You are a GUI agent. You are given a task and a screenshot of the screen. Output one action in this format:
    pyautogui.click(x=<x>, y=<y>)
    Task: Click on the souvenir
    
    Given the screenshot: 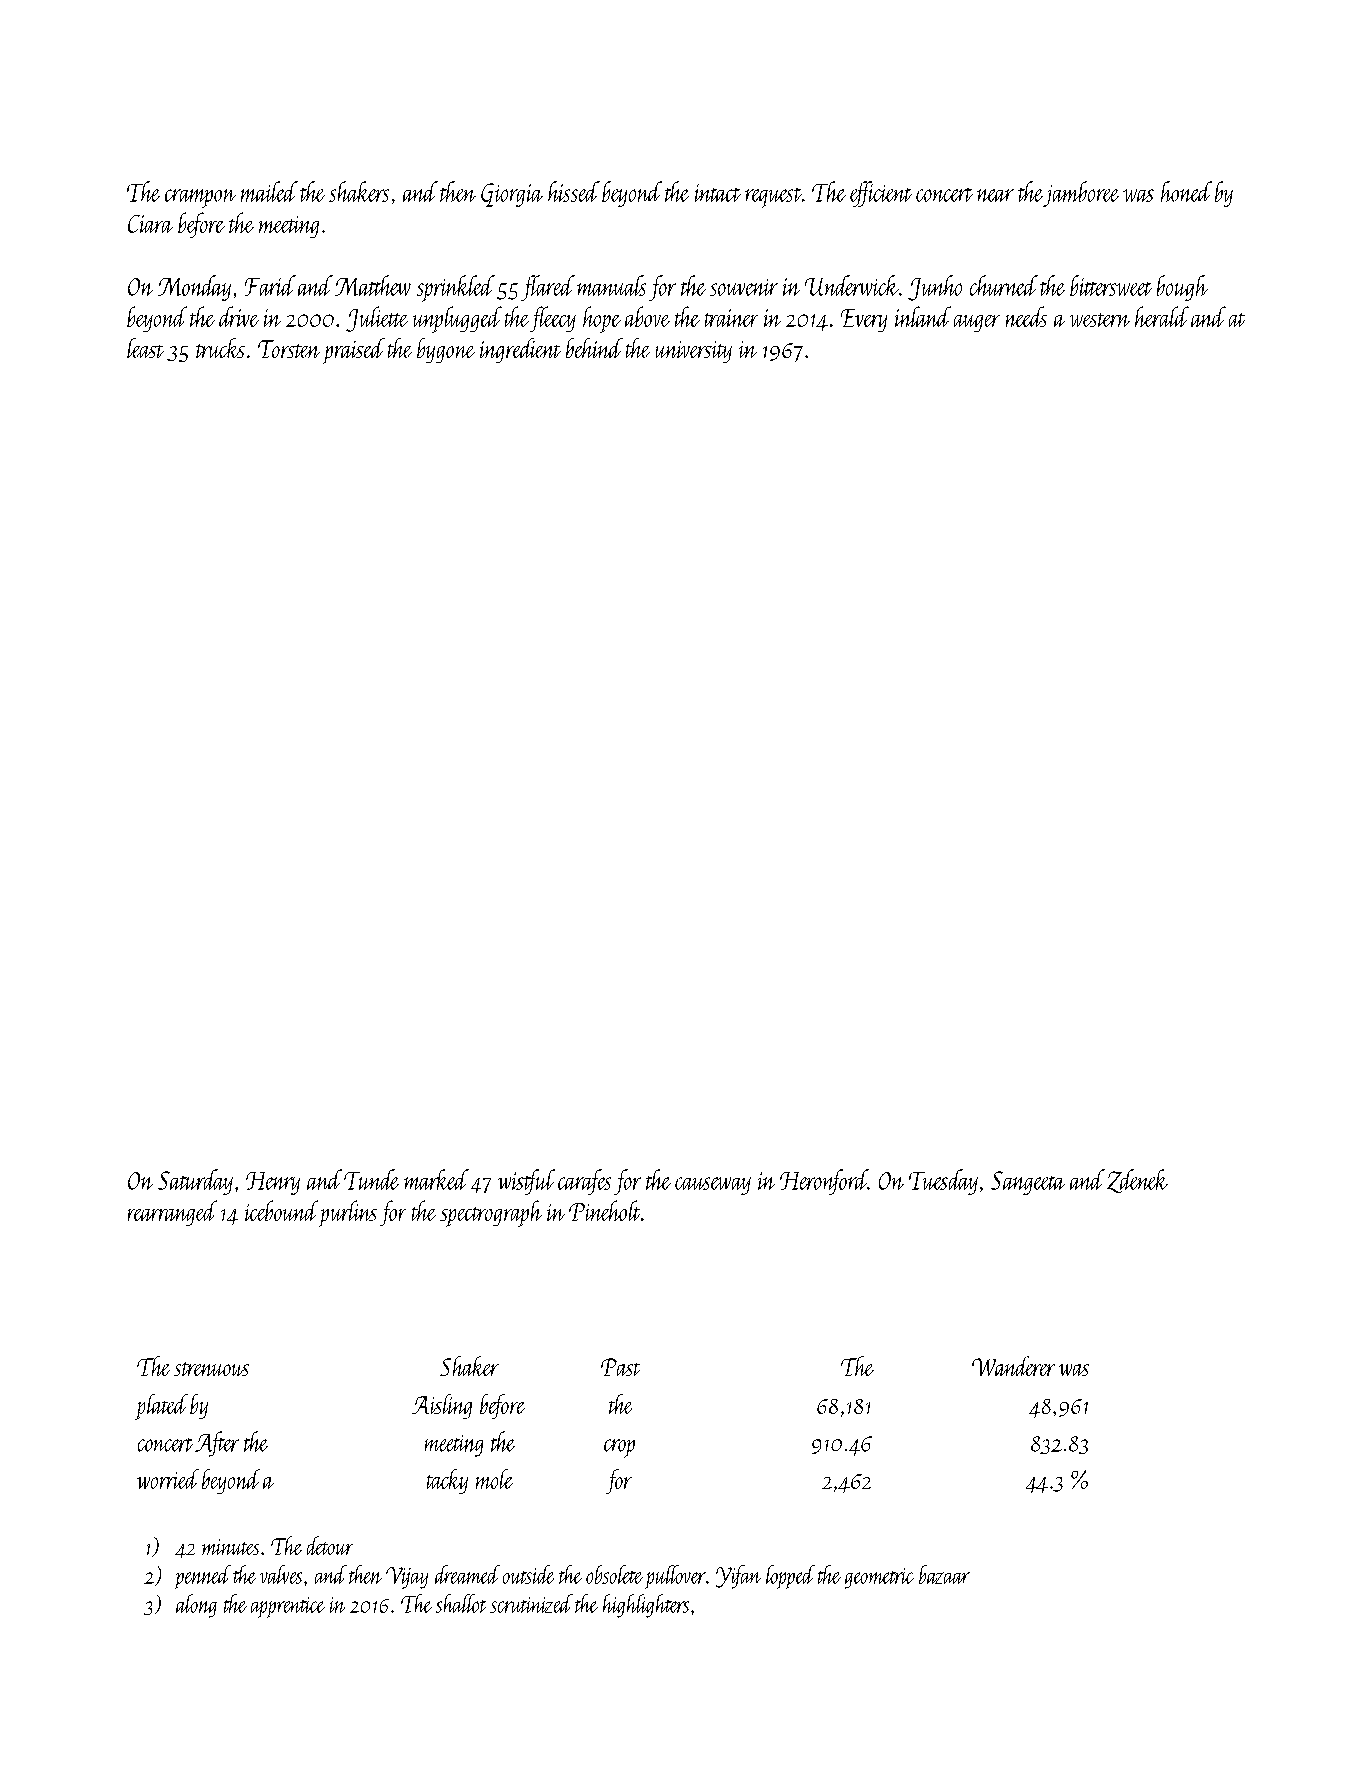 What is the action you would take?
    pyautogui.click(x=744, y=287)
